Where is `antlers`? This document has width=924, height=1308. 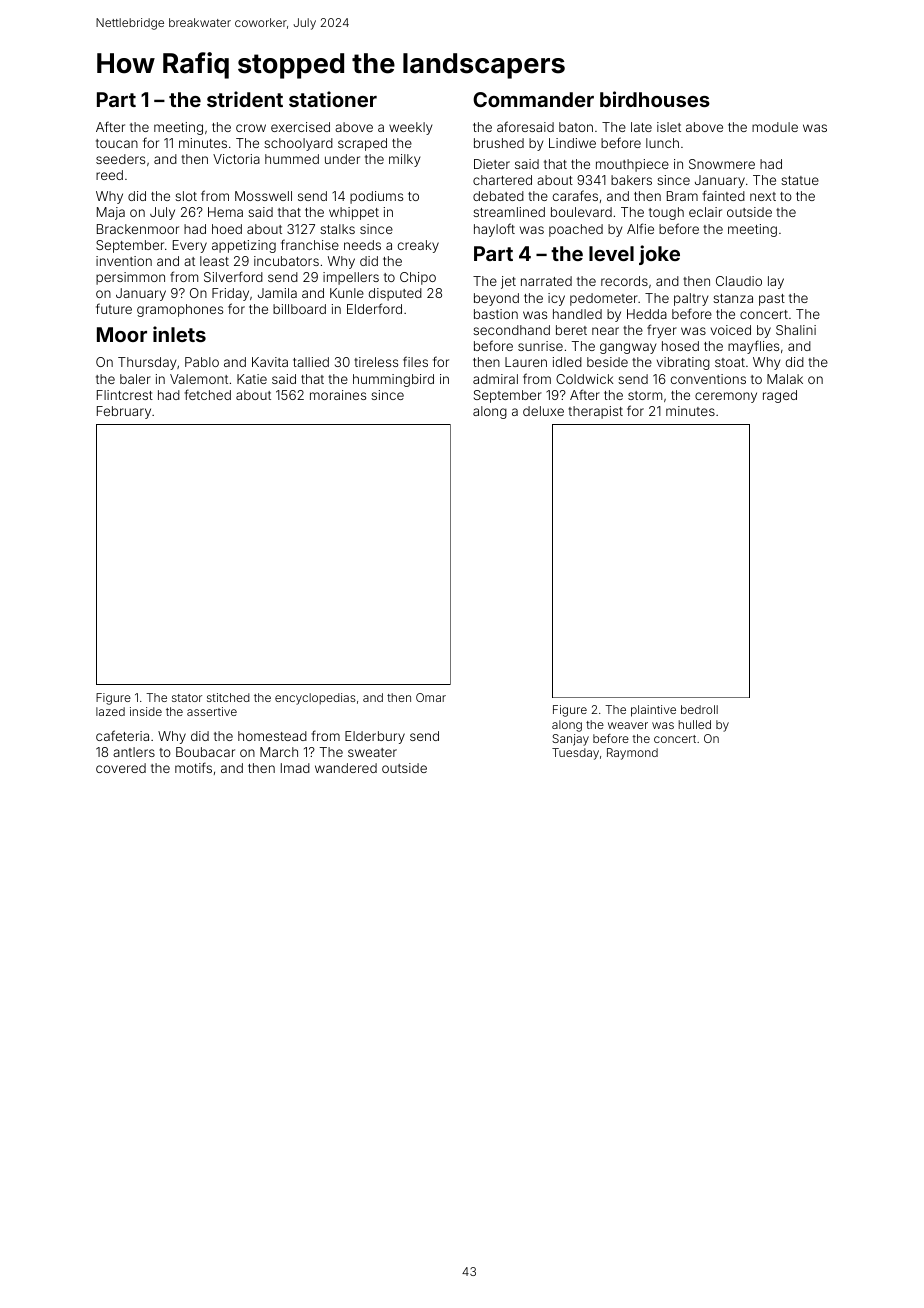
antlers is located at coordinates (134, 752).
